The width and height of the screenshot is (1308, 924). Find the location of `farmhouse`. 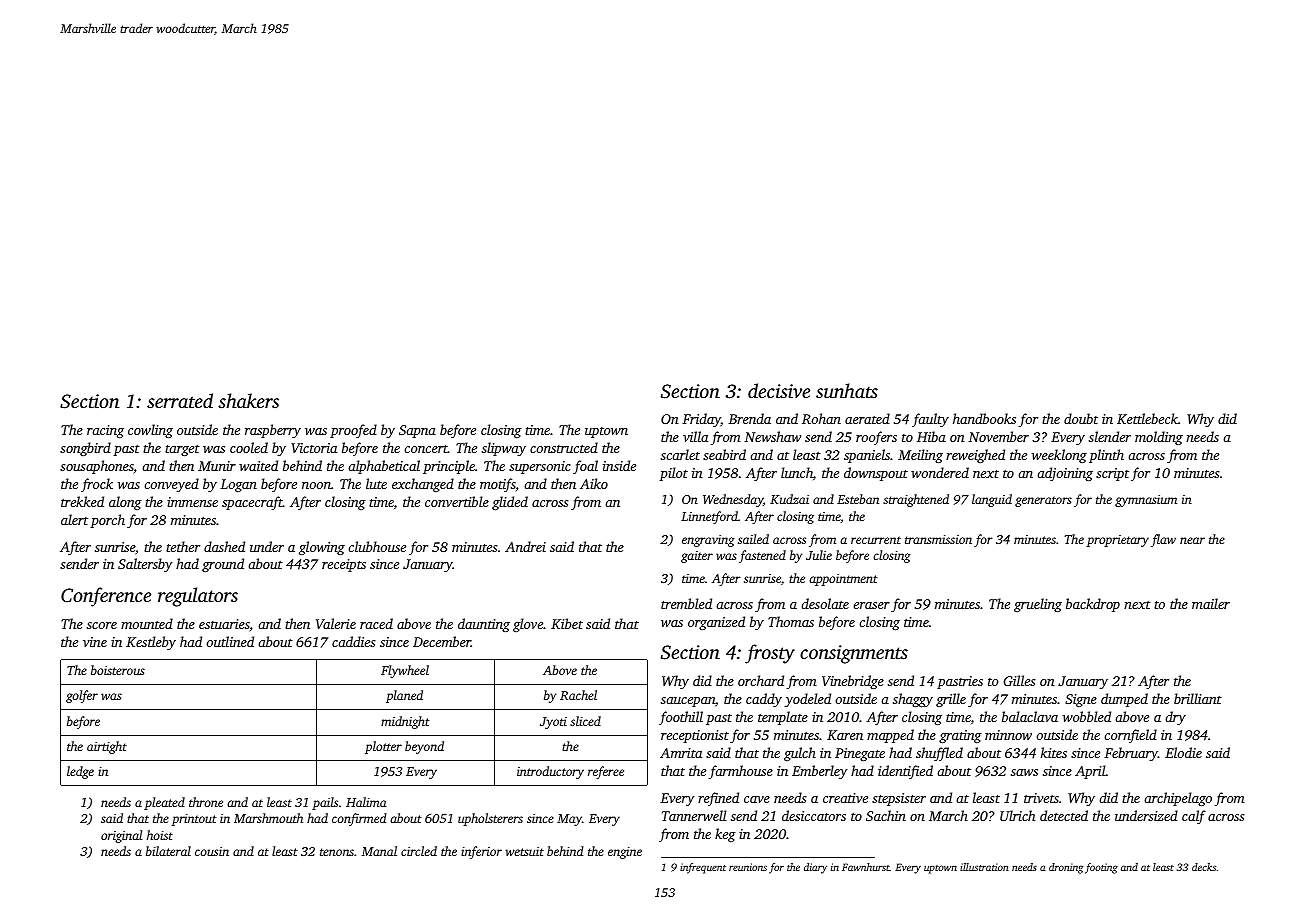

farmhouse is located at coordinates (740, 772).
